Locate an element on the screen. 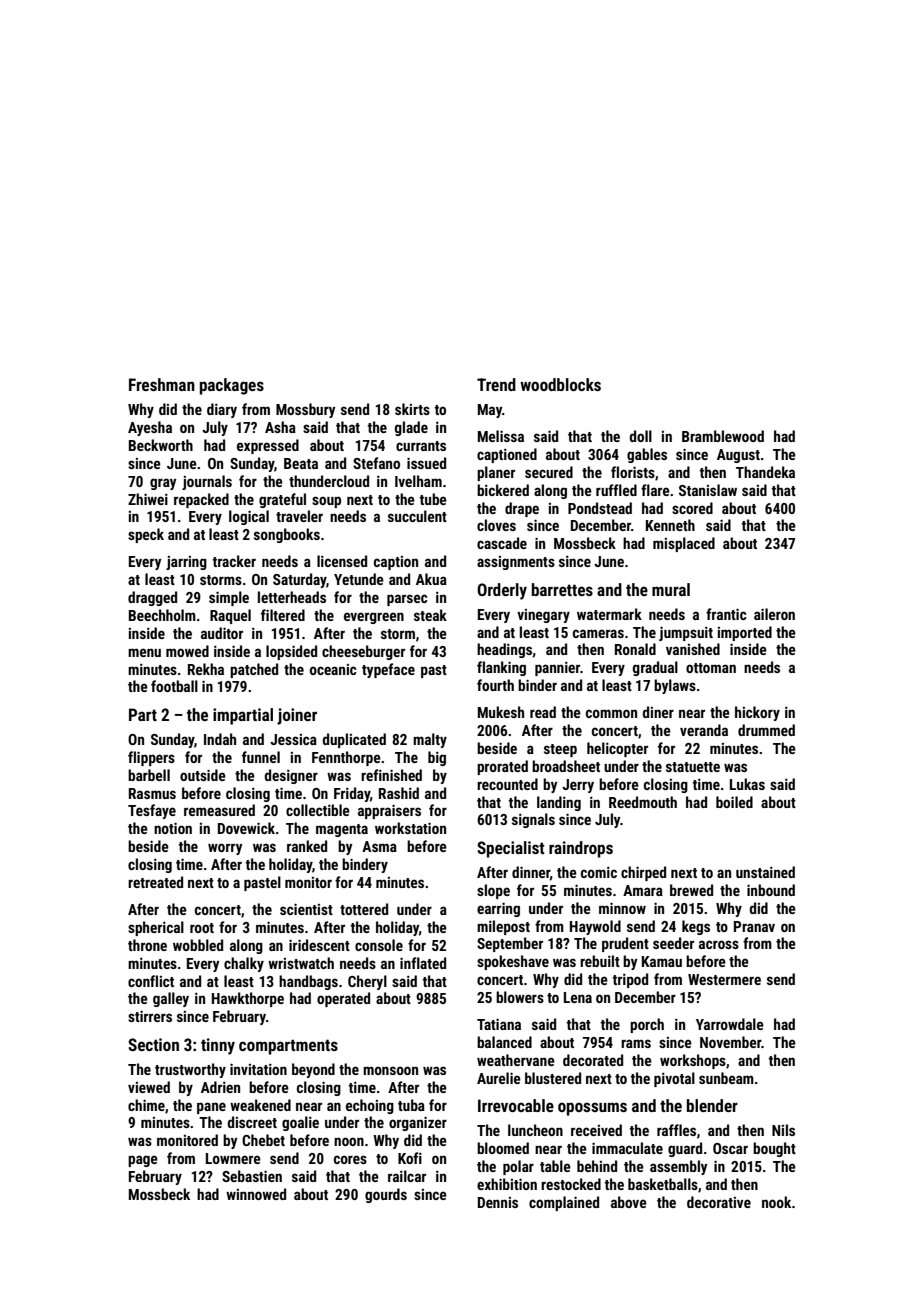 This screenshot has width=924, height=1314. currants is located at coordinates (421, 446).
